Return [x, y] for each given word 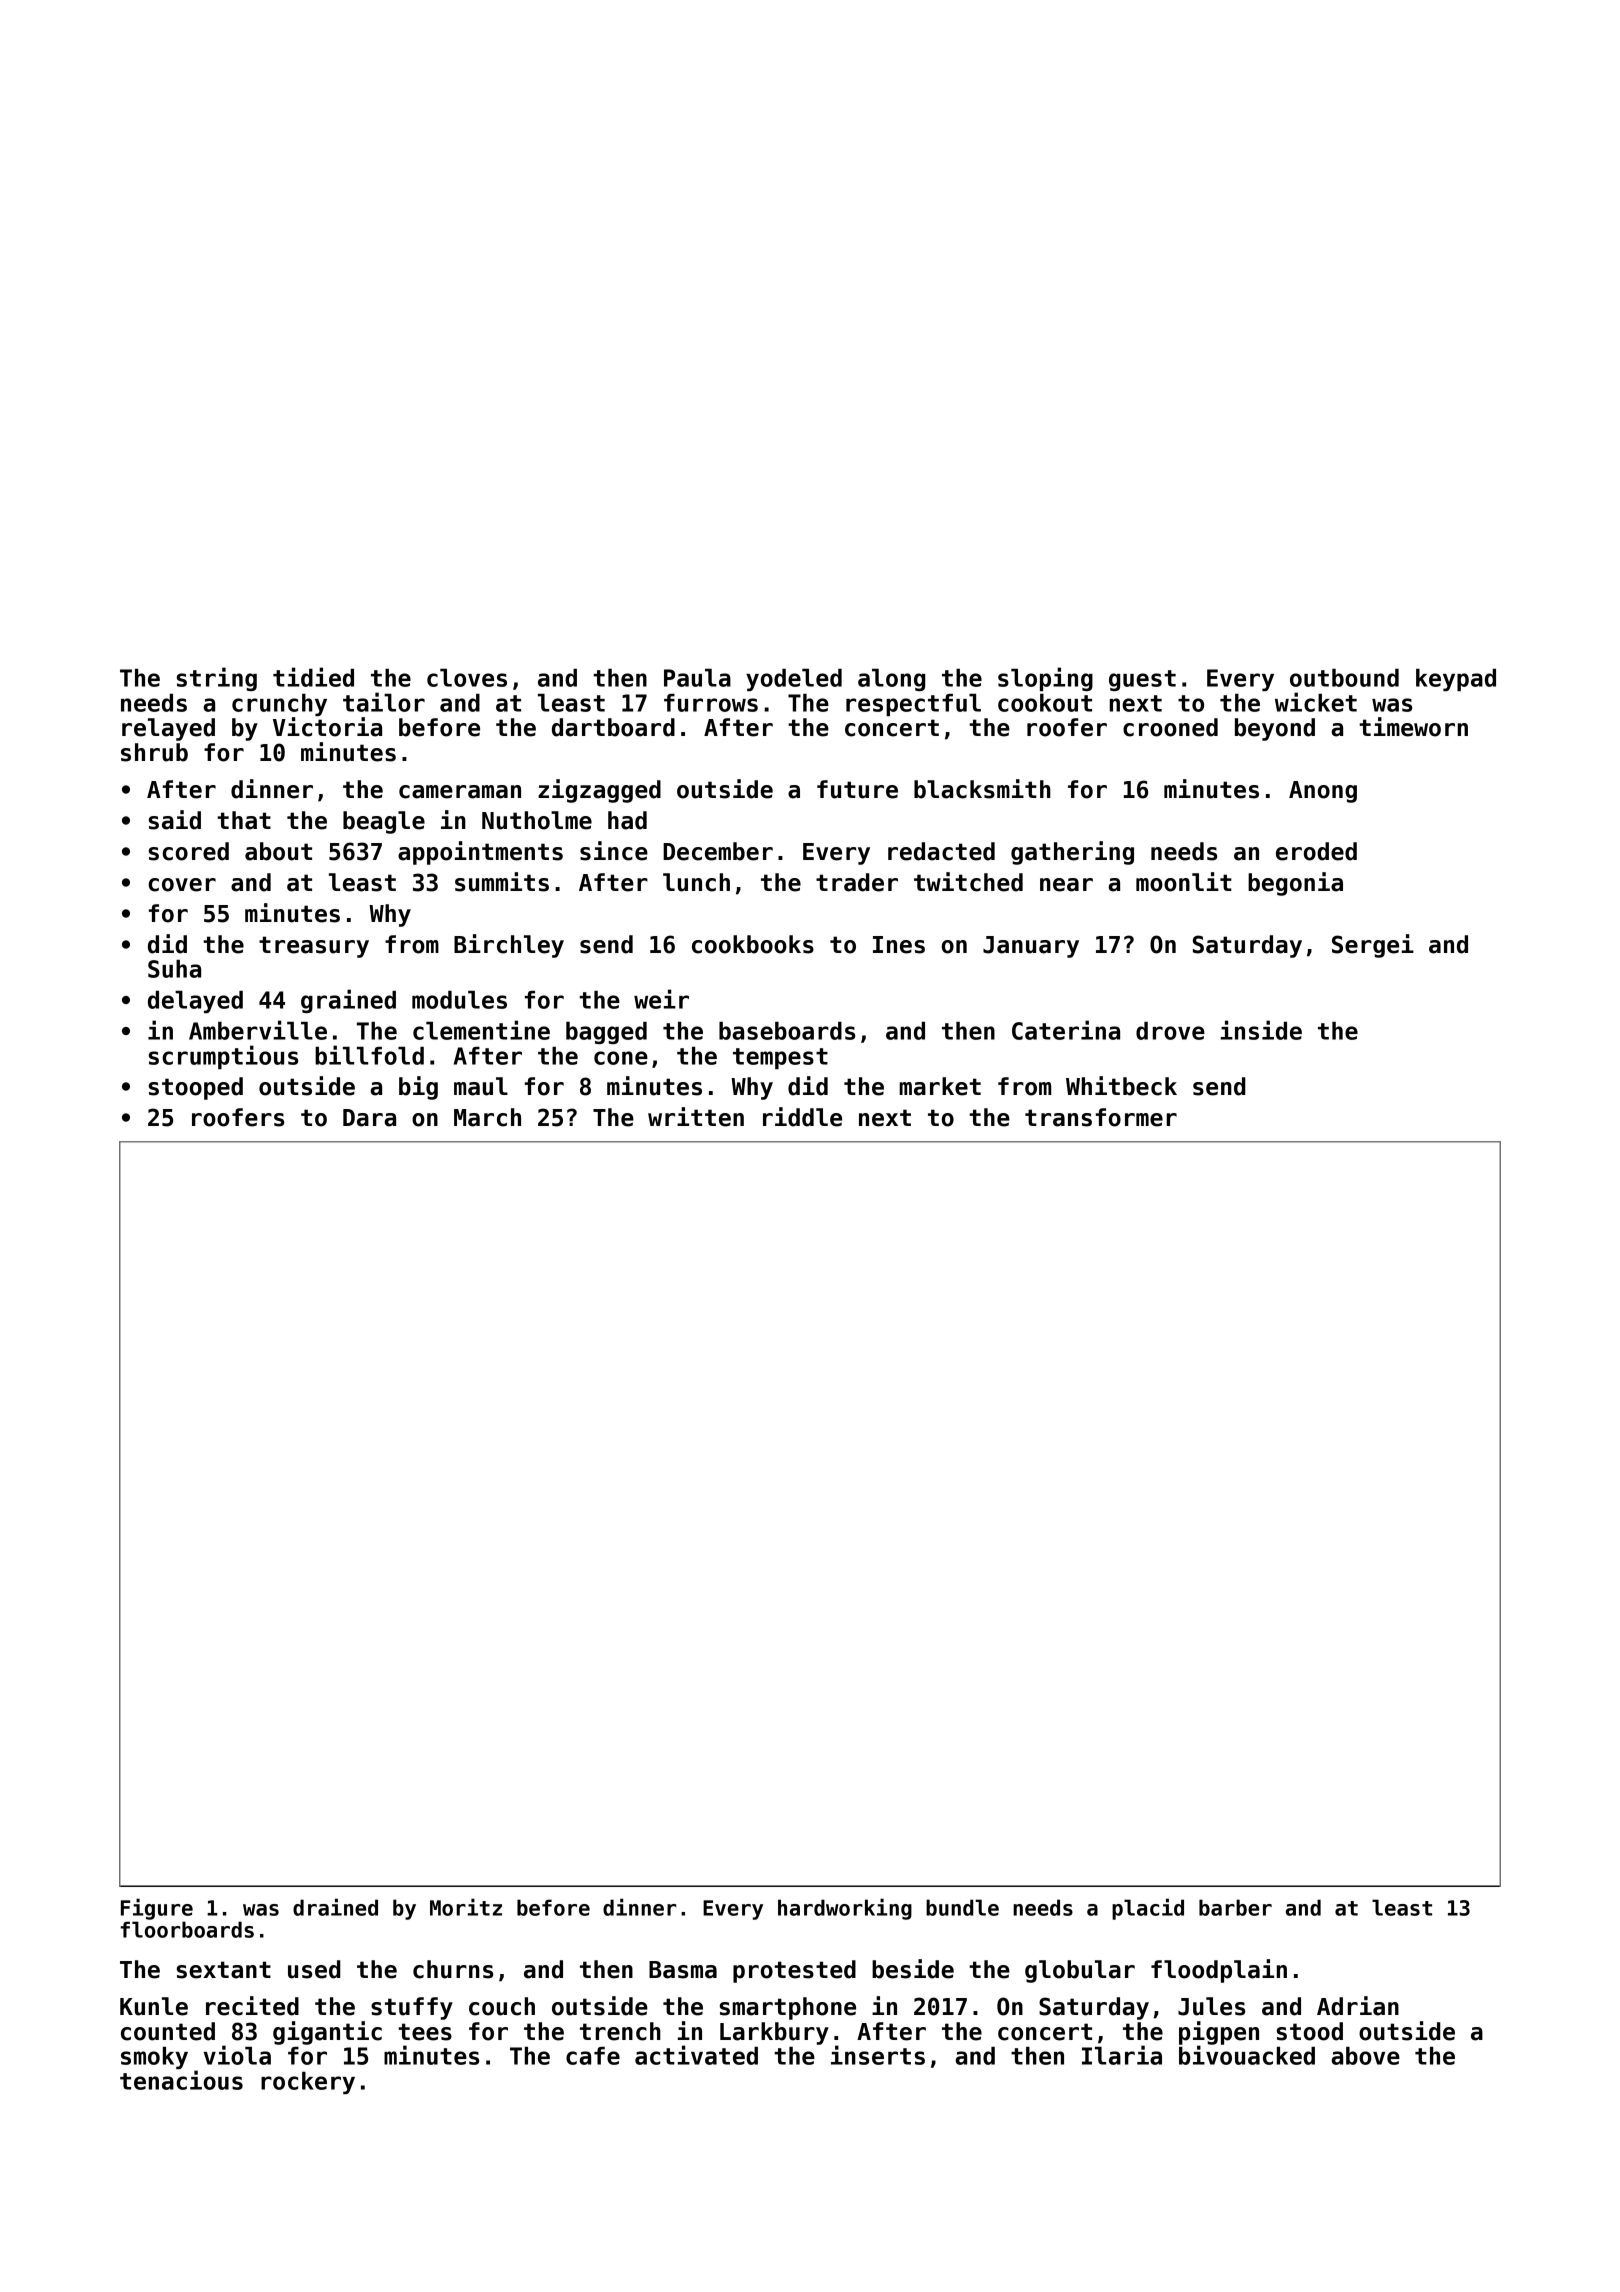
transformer [1101, 1117]
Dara [369, 1118]
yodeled [794, 680]
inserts [878, 2055]
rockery [308, 2083]
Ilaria [1122, 2055]
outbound [1344, 678]
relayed [168, 729]
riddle [802, 1117]
